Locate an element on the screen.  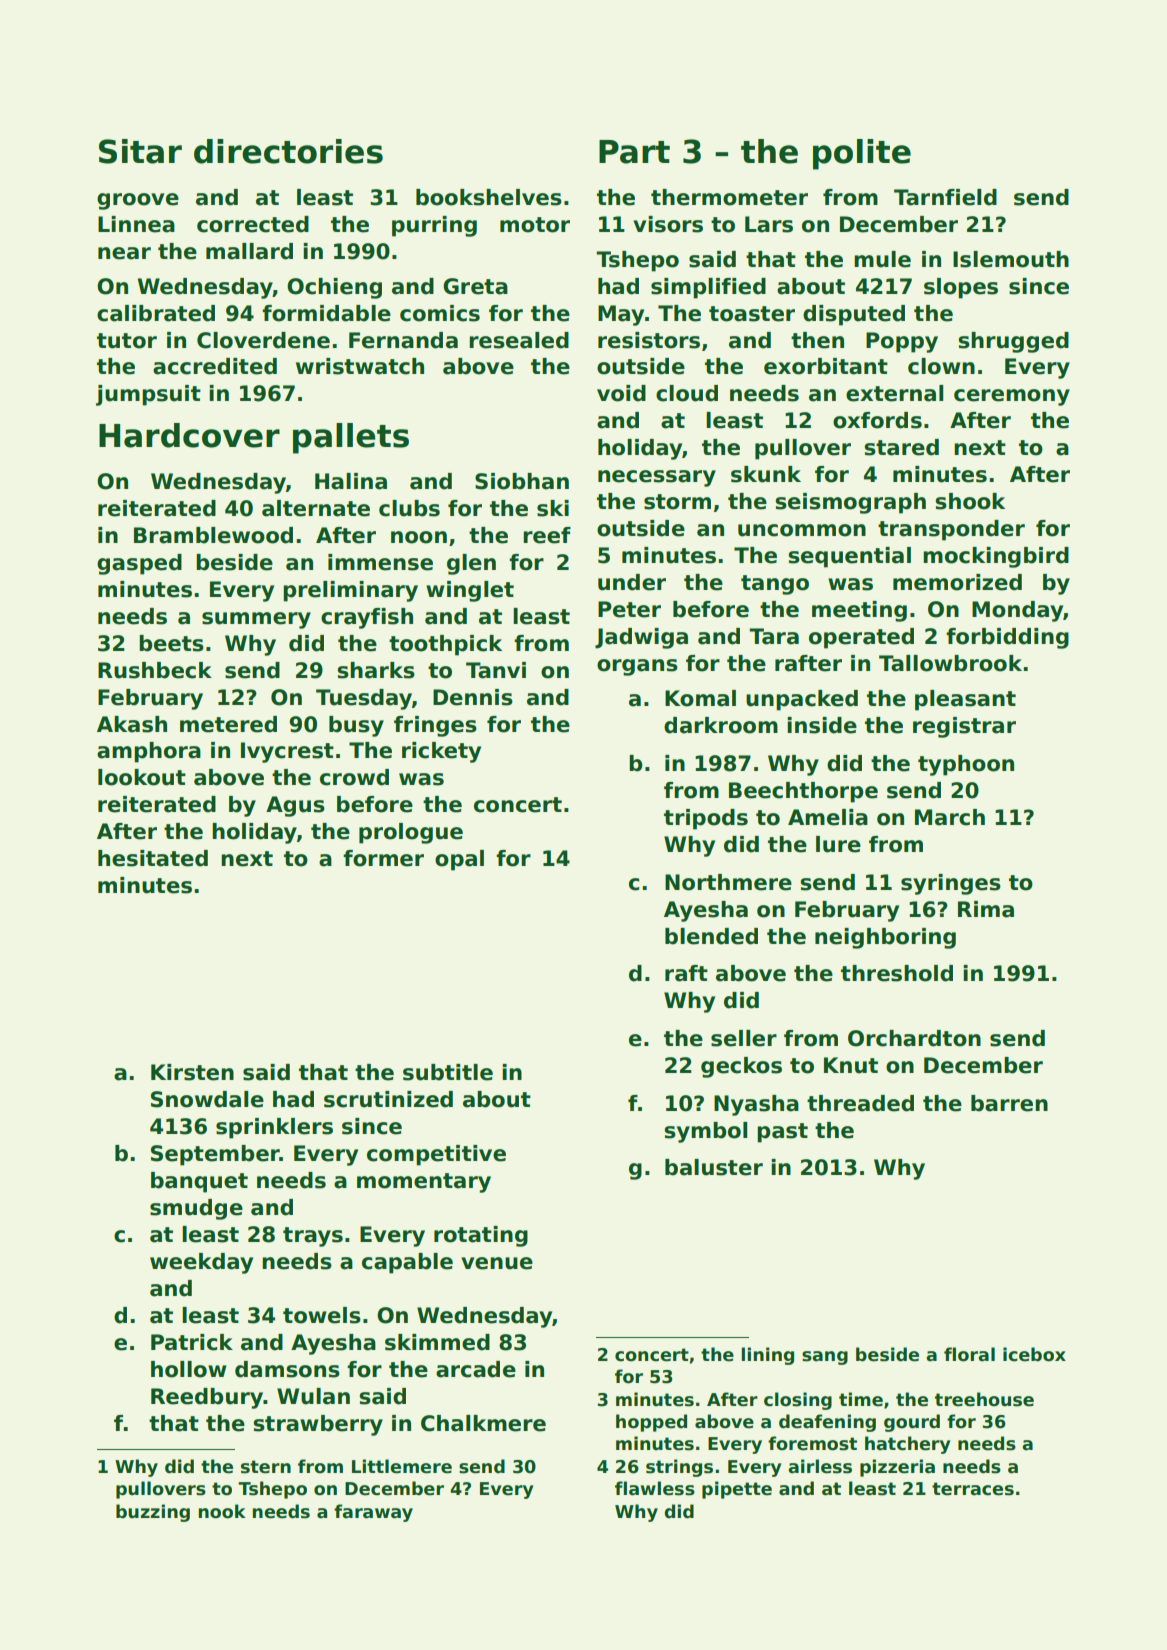
sprinklers is located at coordinates (274, 1128).
